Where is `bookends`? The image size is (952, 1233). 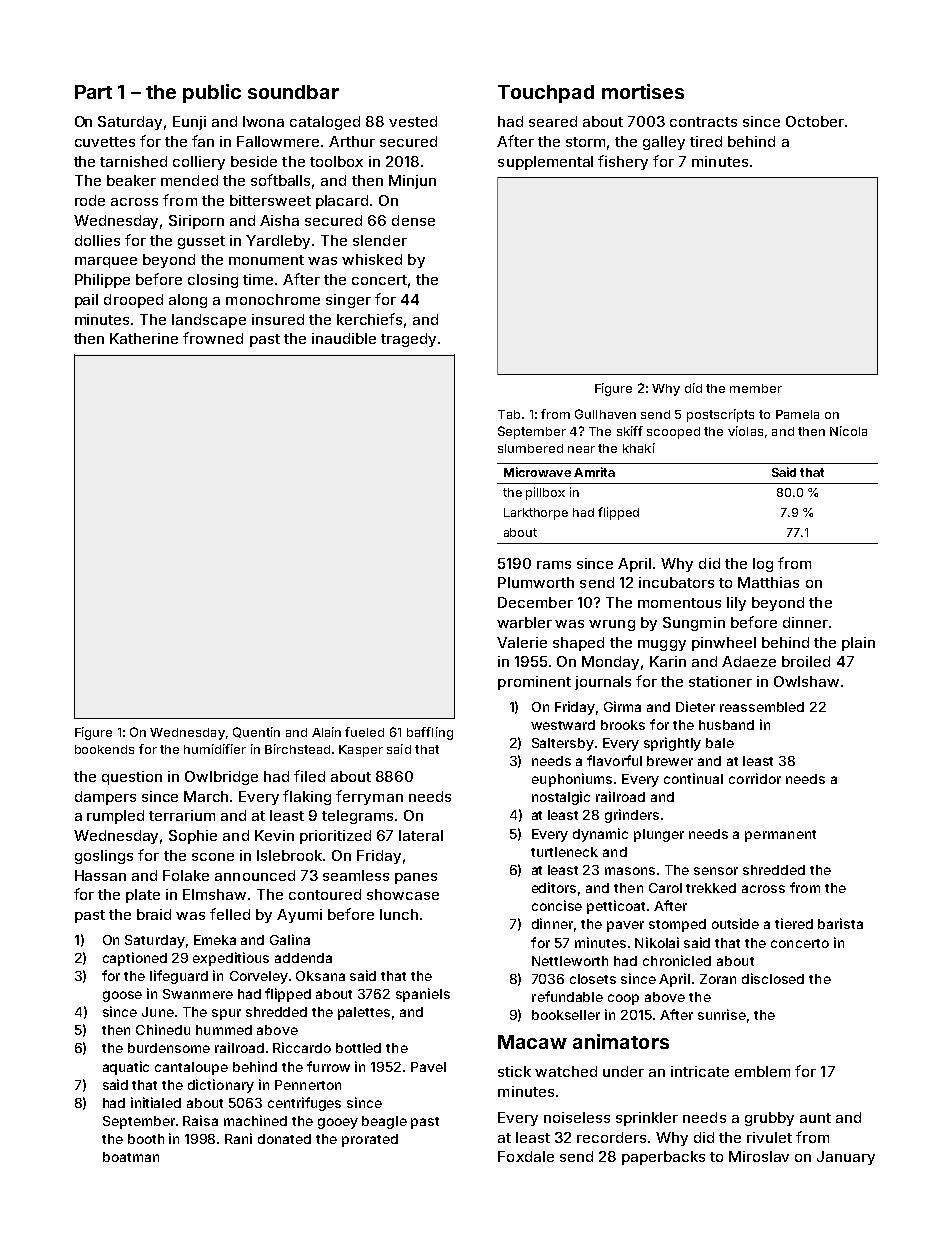 bookends is located at coordinates (104, 749).
